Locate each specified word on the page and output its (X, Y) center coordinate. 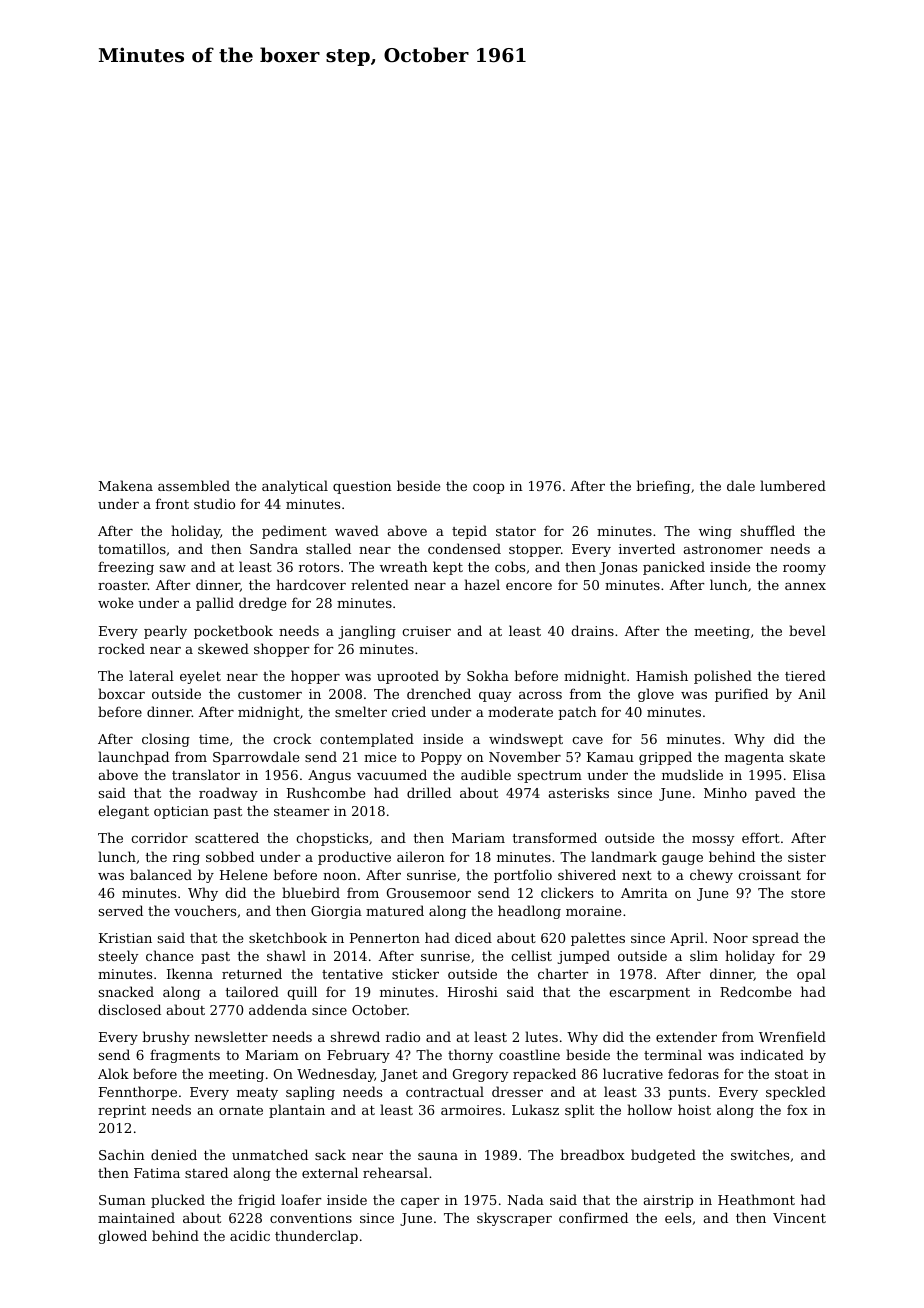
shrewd (355, 1036)
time (214, 739)
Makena (126, 485)
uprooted (408, 677)
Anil (812, 693)
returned (252, 973)
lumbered (793, 485)
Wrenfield (792, 1036)
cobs (510, 566)
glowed (122, 1237)
